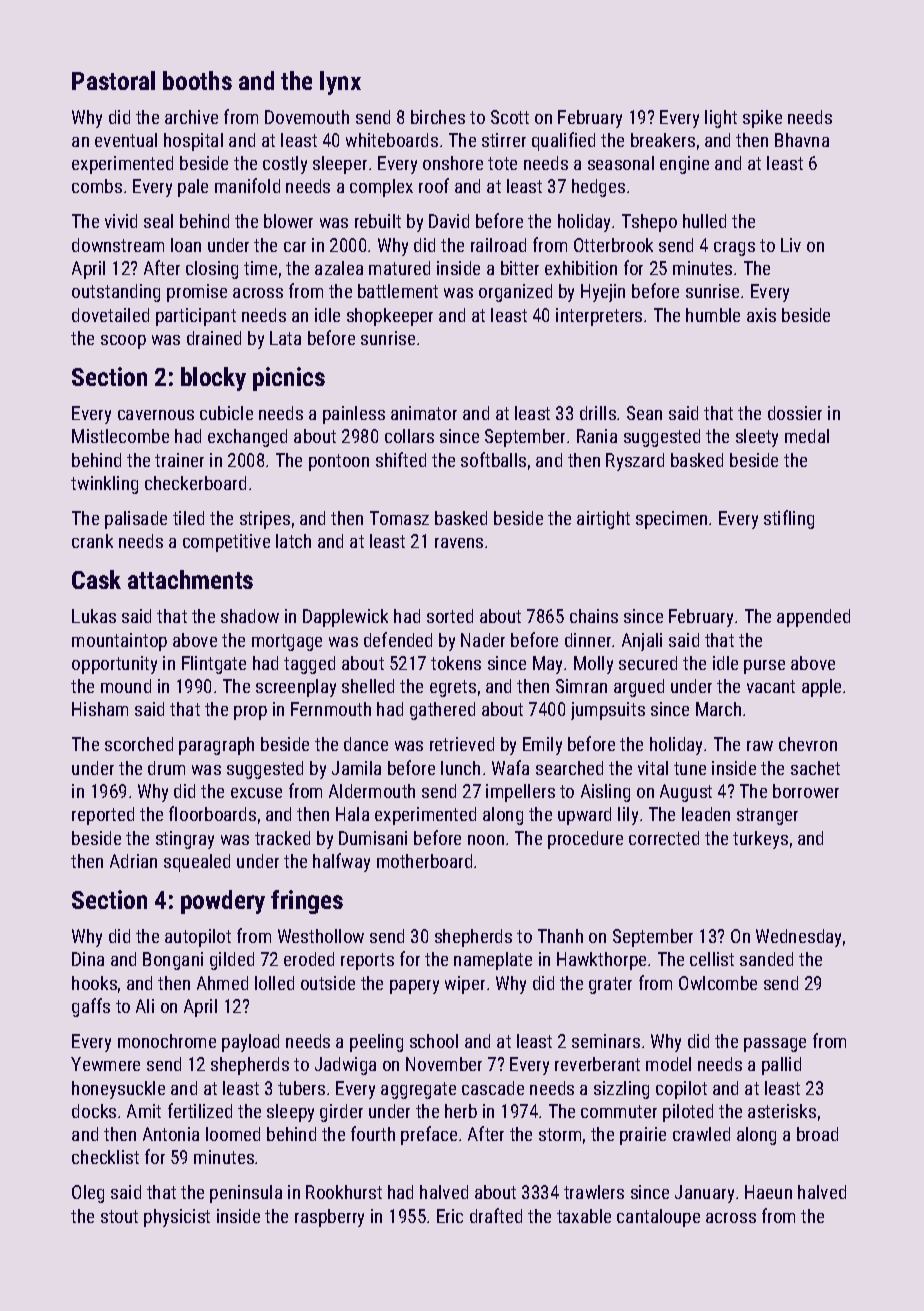  I want to click on stranger, so click(767, 816).
